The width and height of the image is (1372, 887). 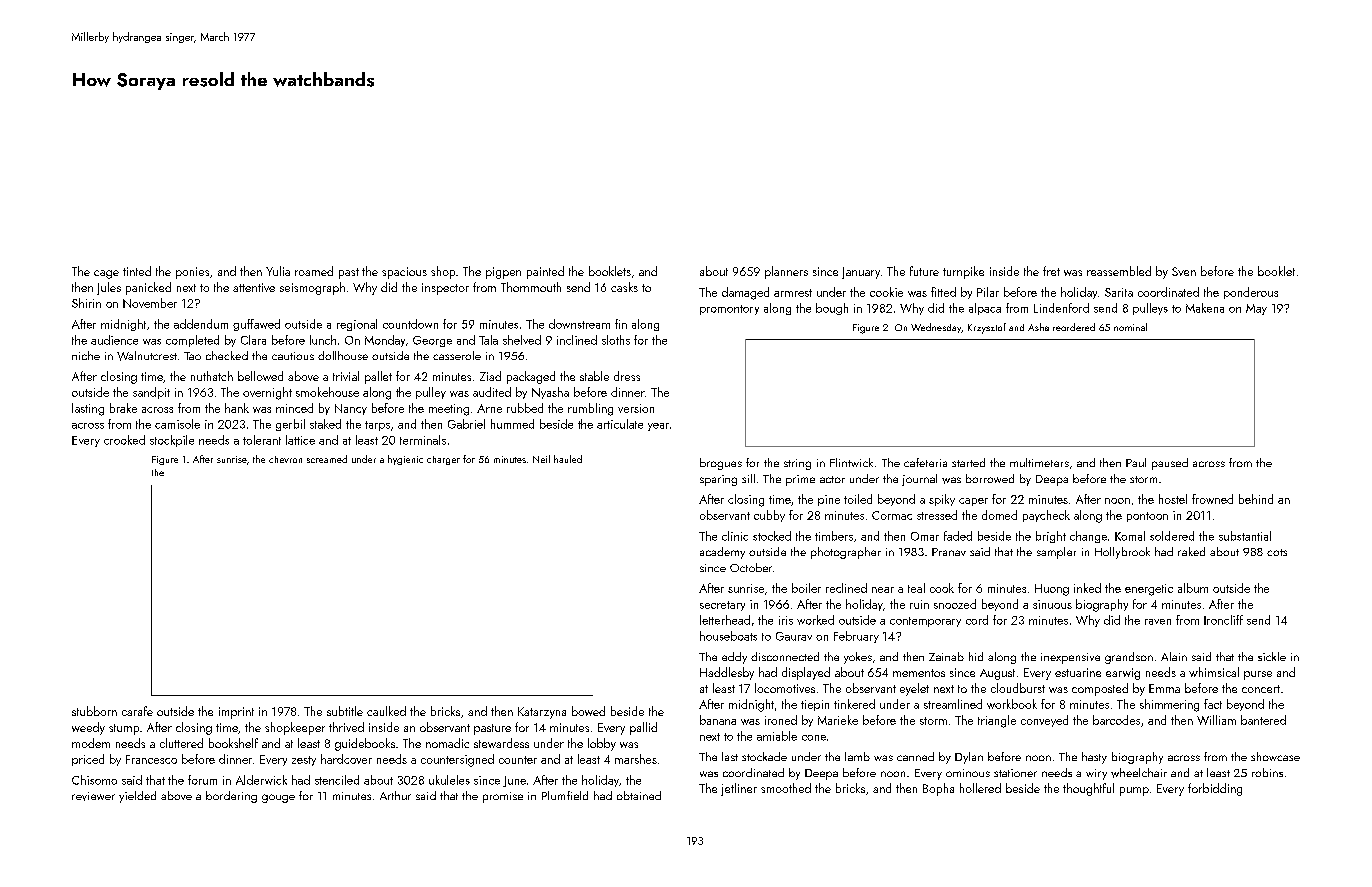 I want to click on spacious, so click(x=404, y=273).
